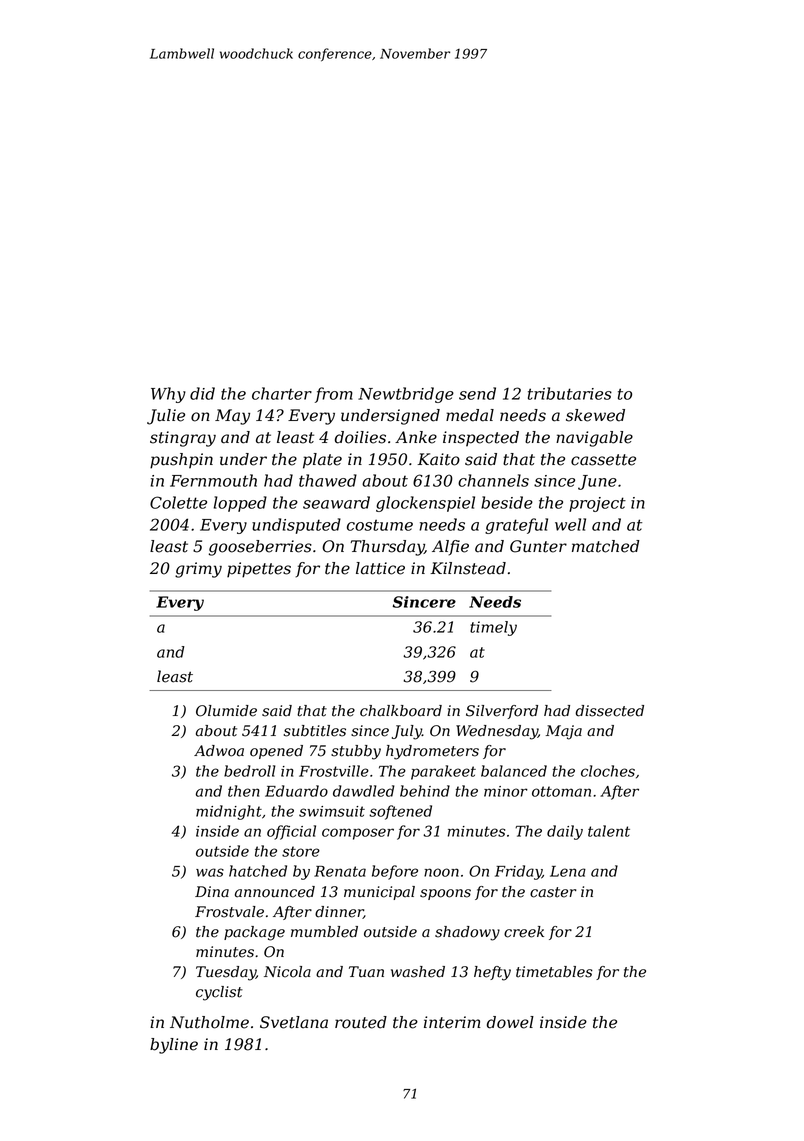 Image resolution: width=804 pixels, height=1141 pixels. I want to click on minor, so click(506, 791).
